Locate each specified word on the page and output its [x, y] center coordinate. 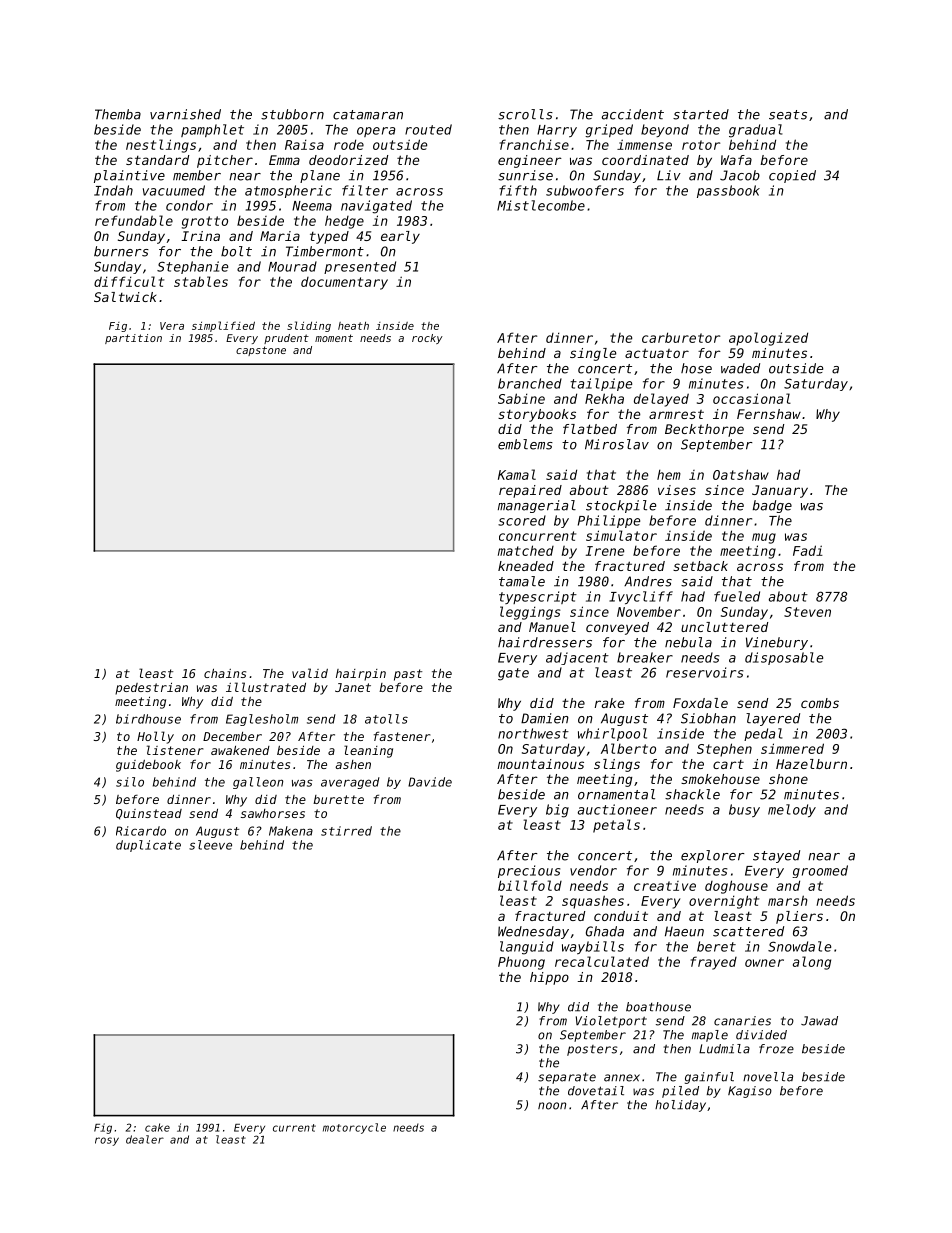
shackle [692, 794]
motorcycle [354, 1128]
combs [820, 703]
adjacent [577, 658]
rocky [427, 339]
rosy [107, 1141]
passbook [728, 191]
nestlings [161, 146]
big [557, 811]
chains [225, 673]
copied [792, 176]
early [400, 237]
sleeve [210, 845]
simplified [223, 326]
